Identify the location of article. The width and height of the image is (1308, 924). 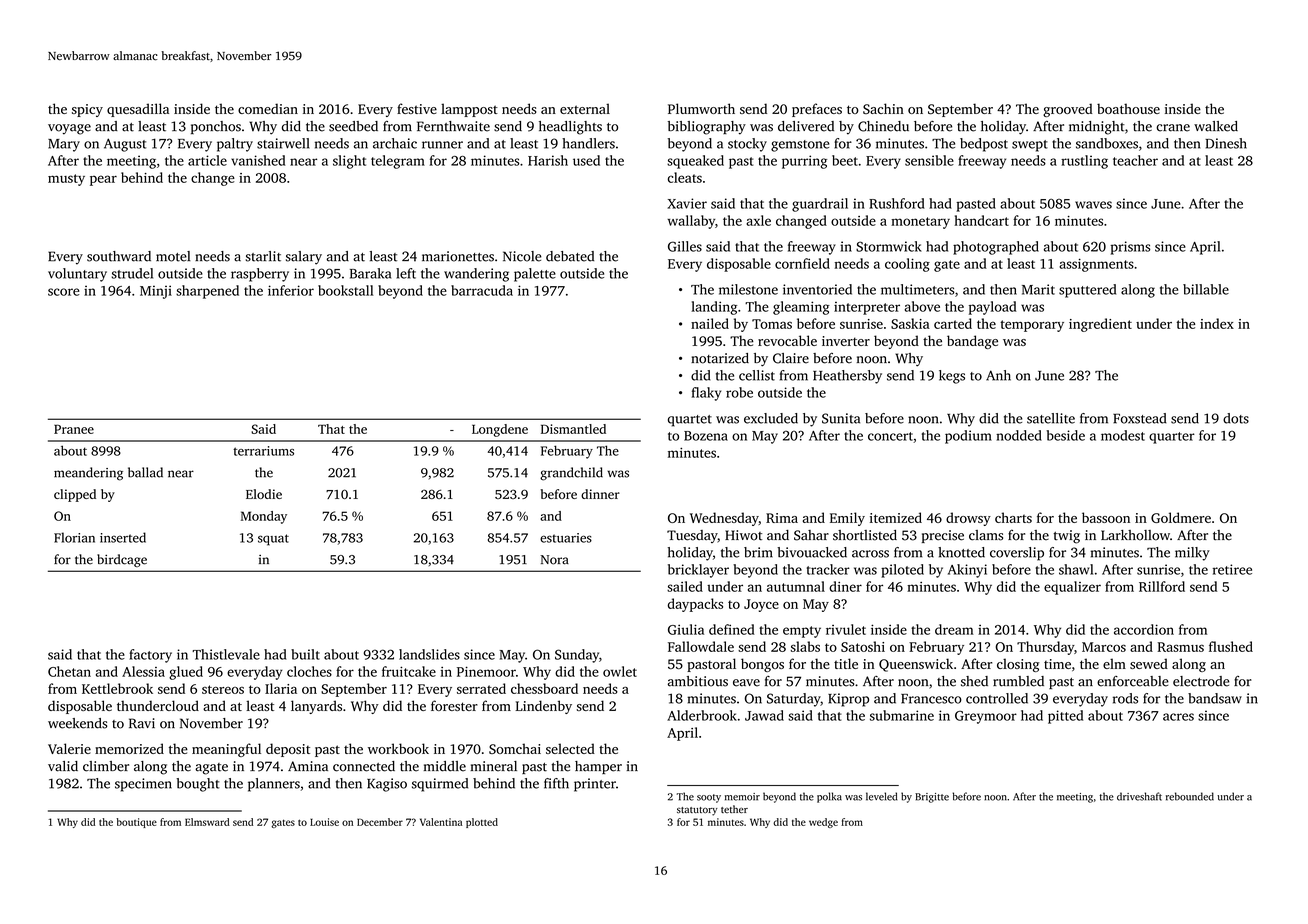
(207, 160).
